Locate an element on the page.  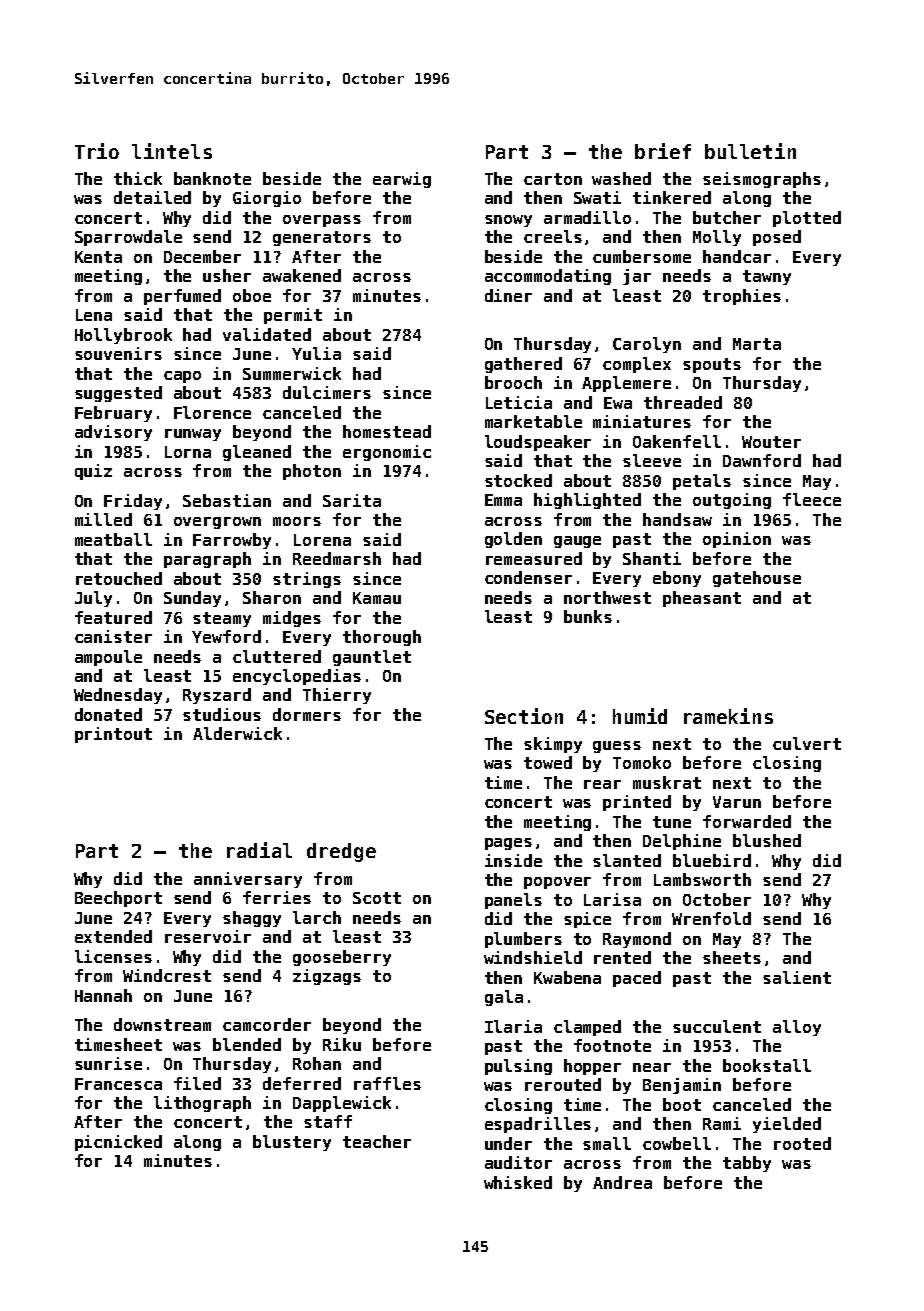
Wouter is located at coordinates (771, 442).
